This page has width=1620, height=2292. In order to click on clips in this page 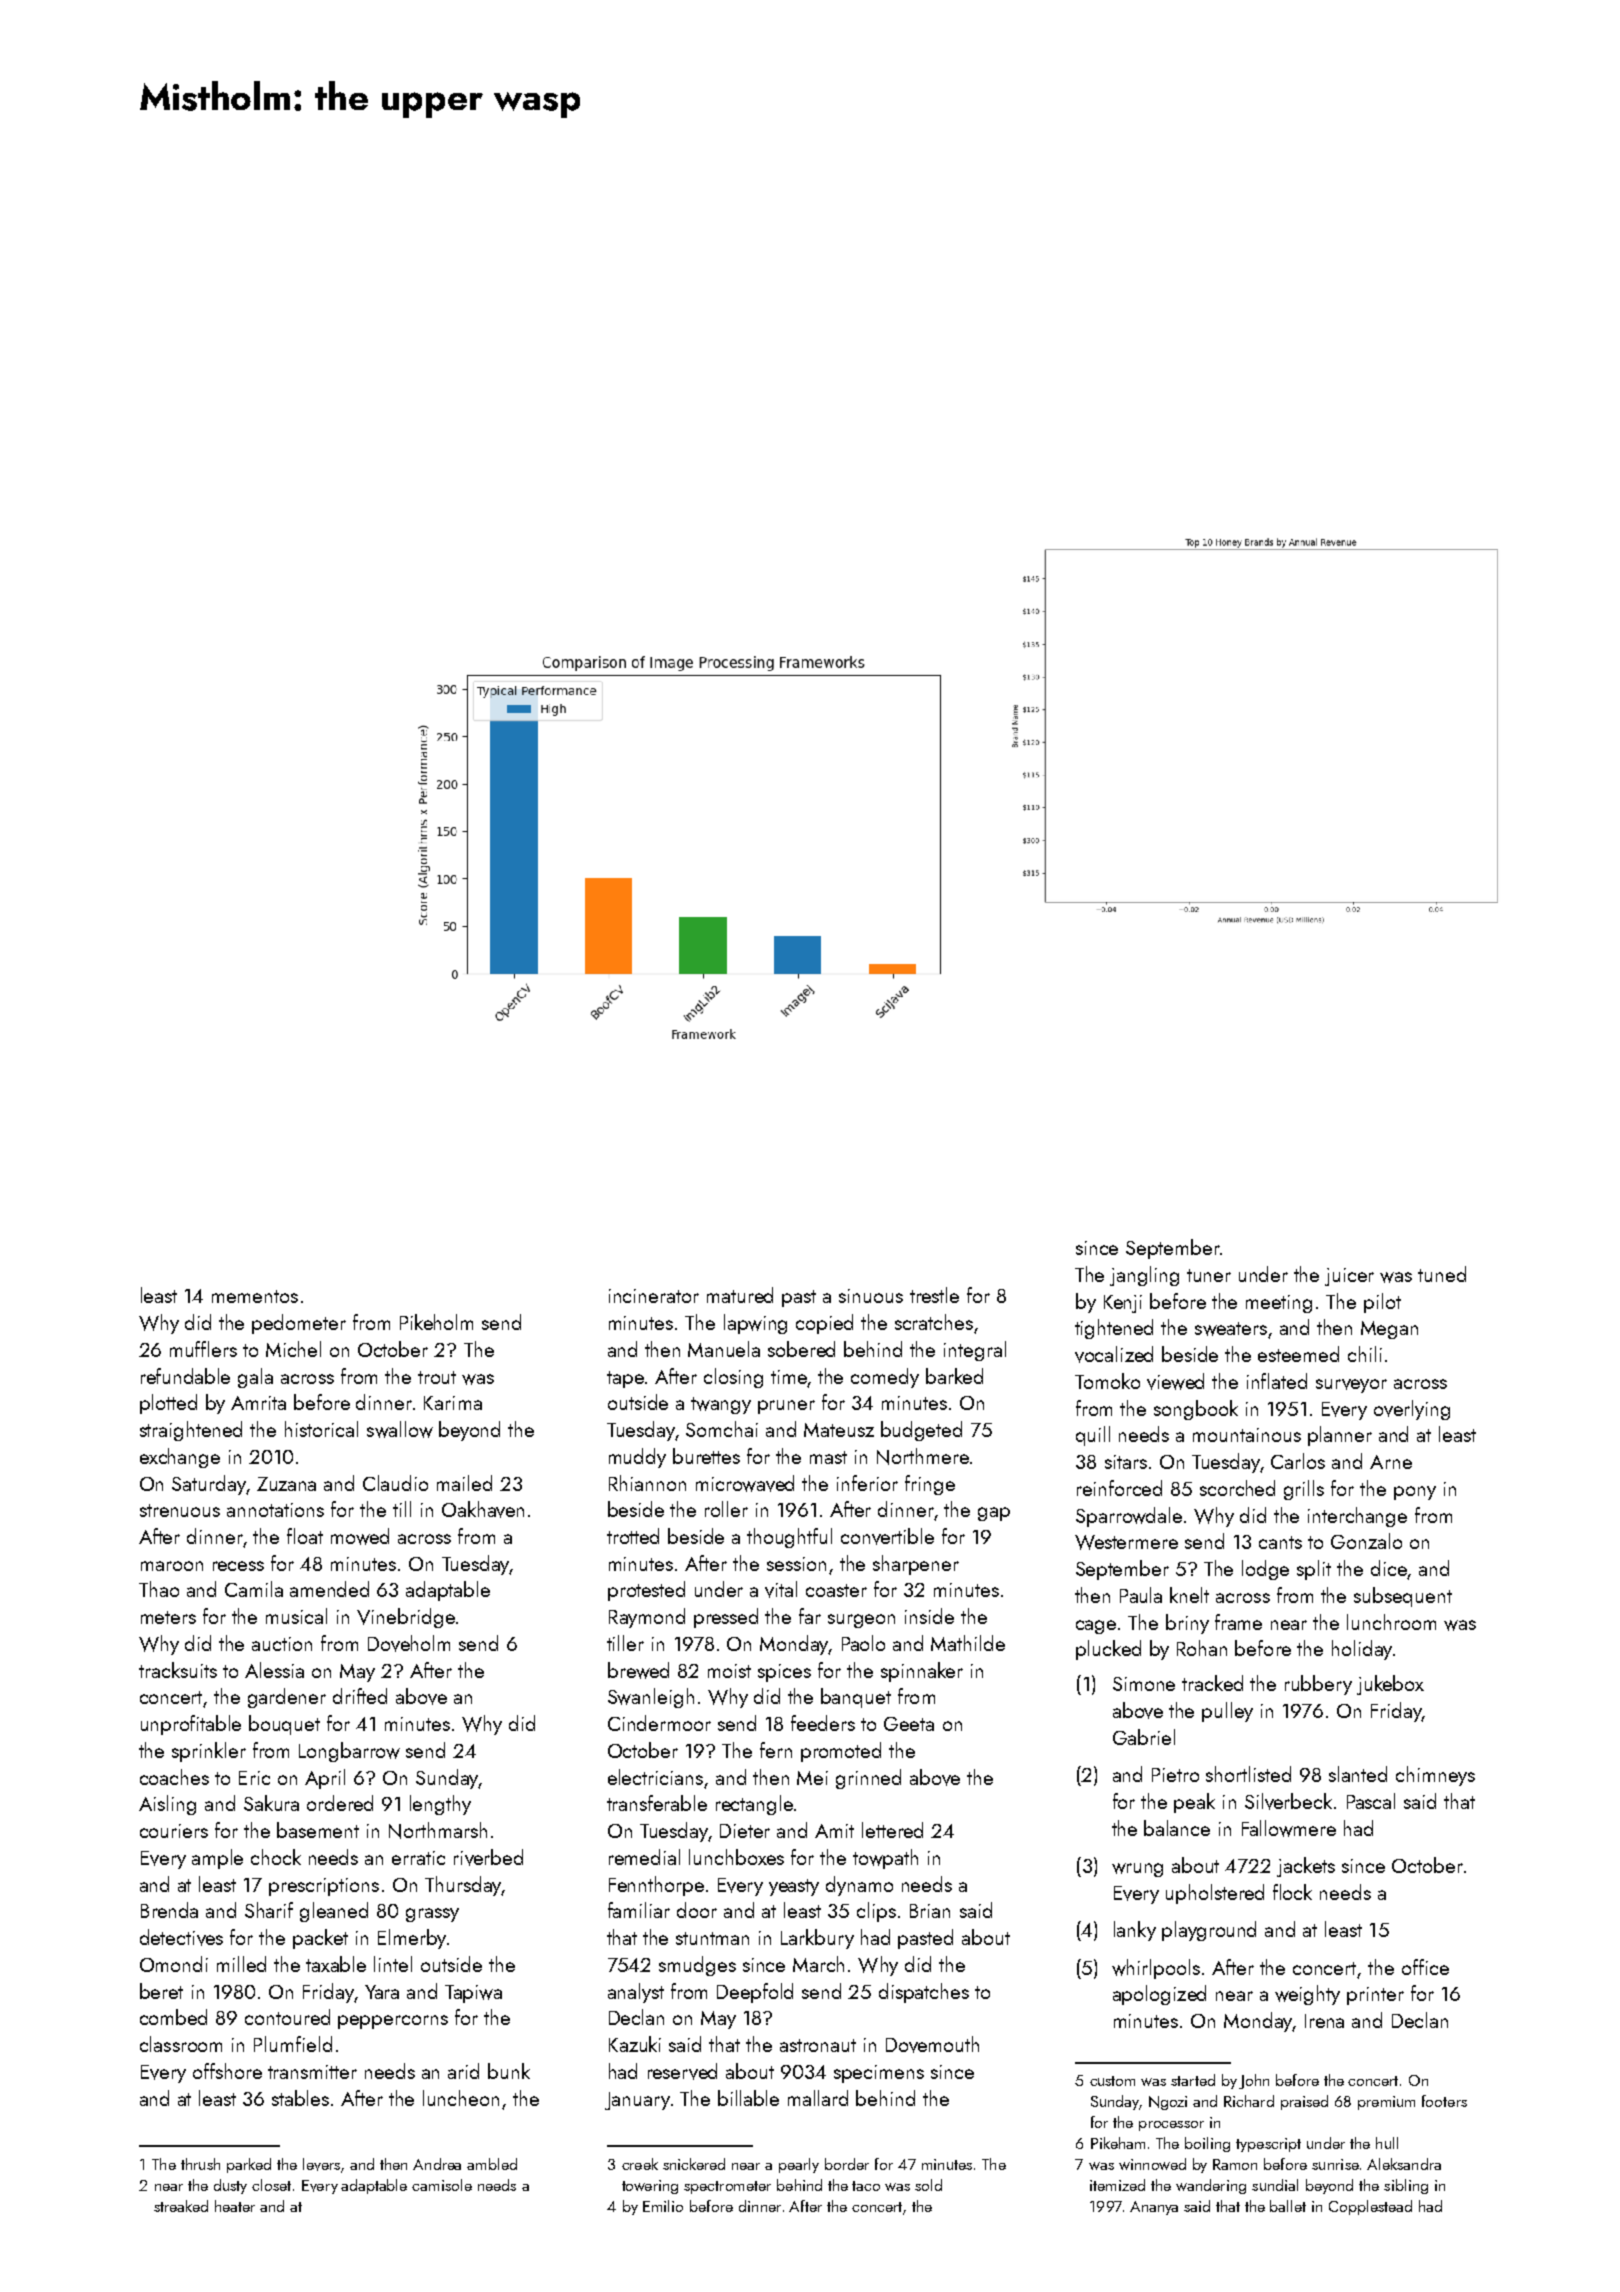, I will do `click(876, 1912)`.
